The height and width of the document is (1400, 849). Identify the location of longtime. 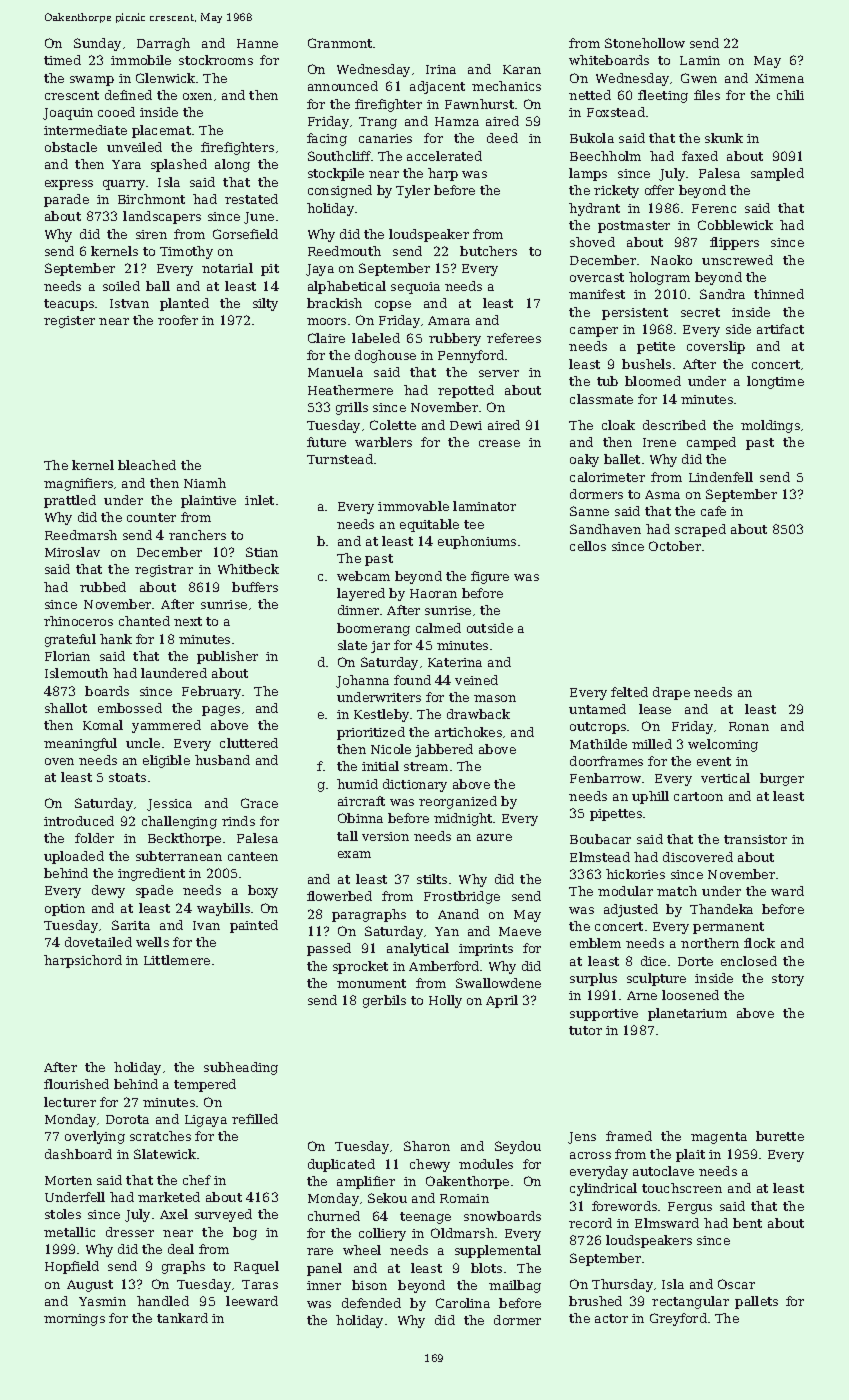
(775, 382).
